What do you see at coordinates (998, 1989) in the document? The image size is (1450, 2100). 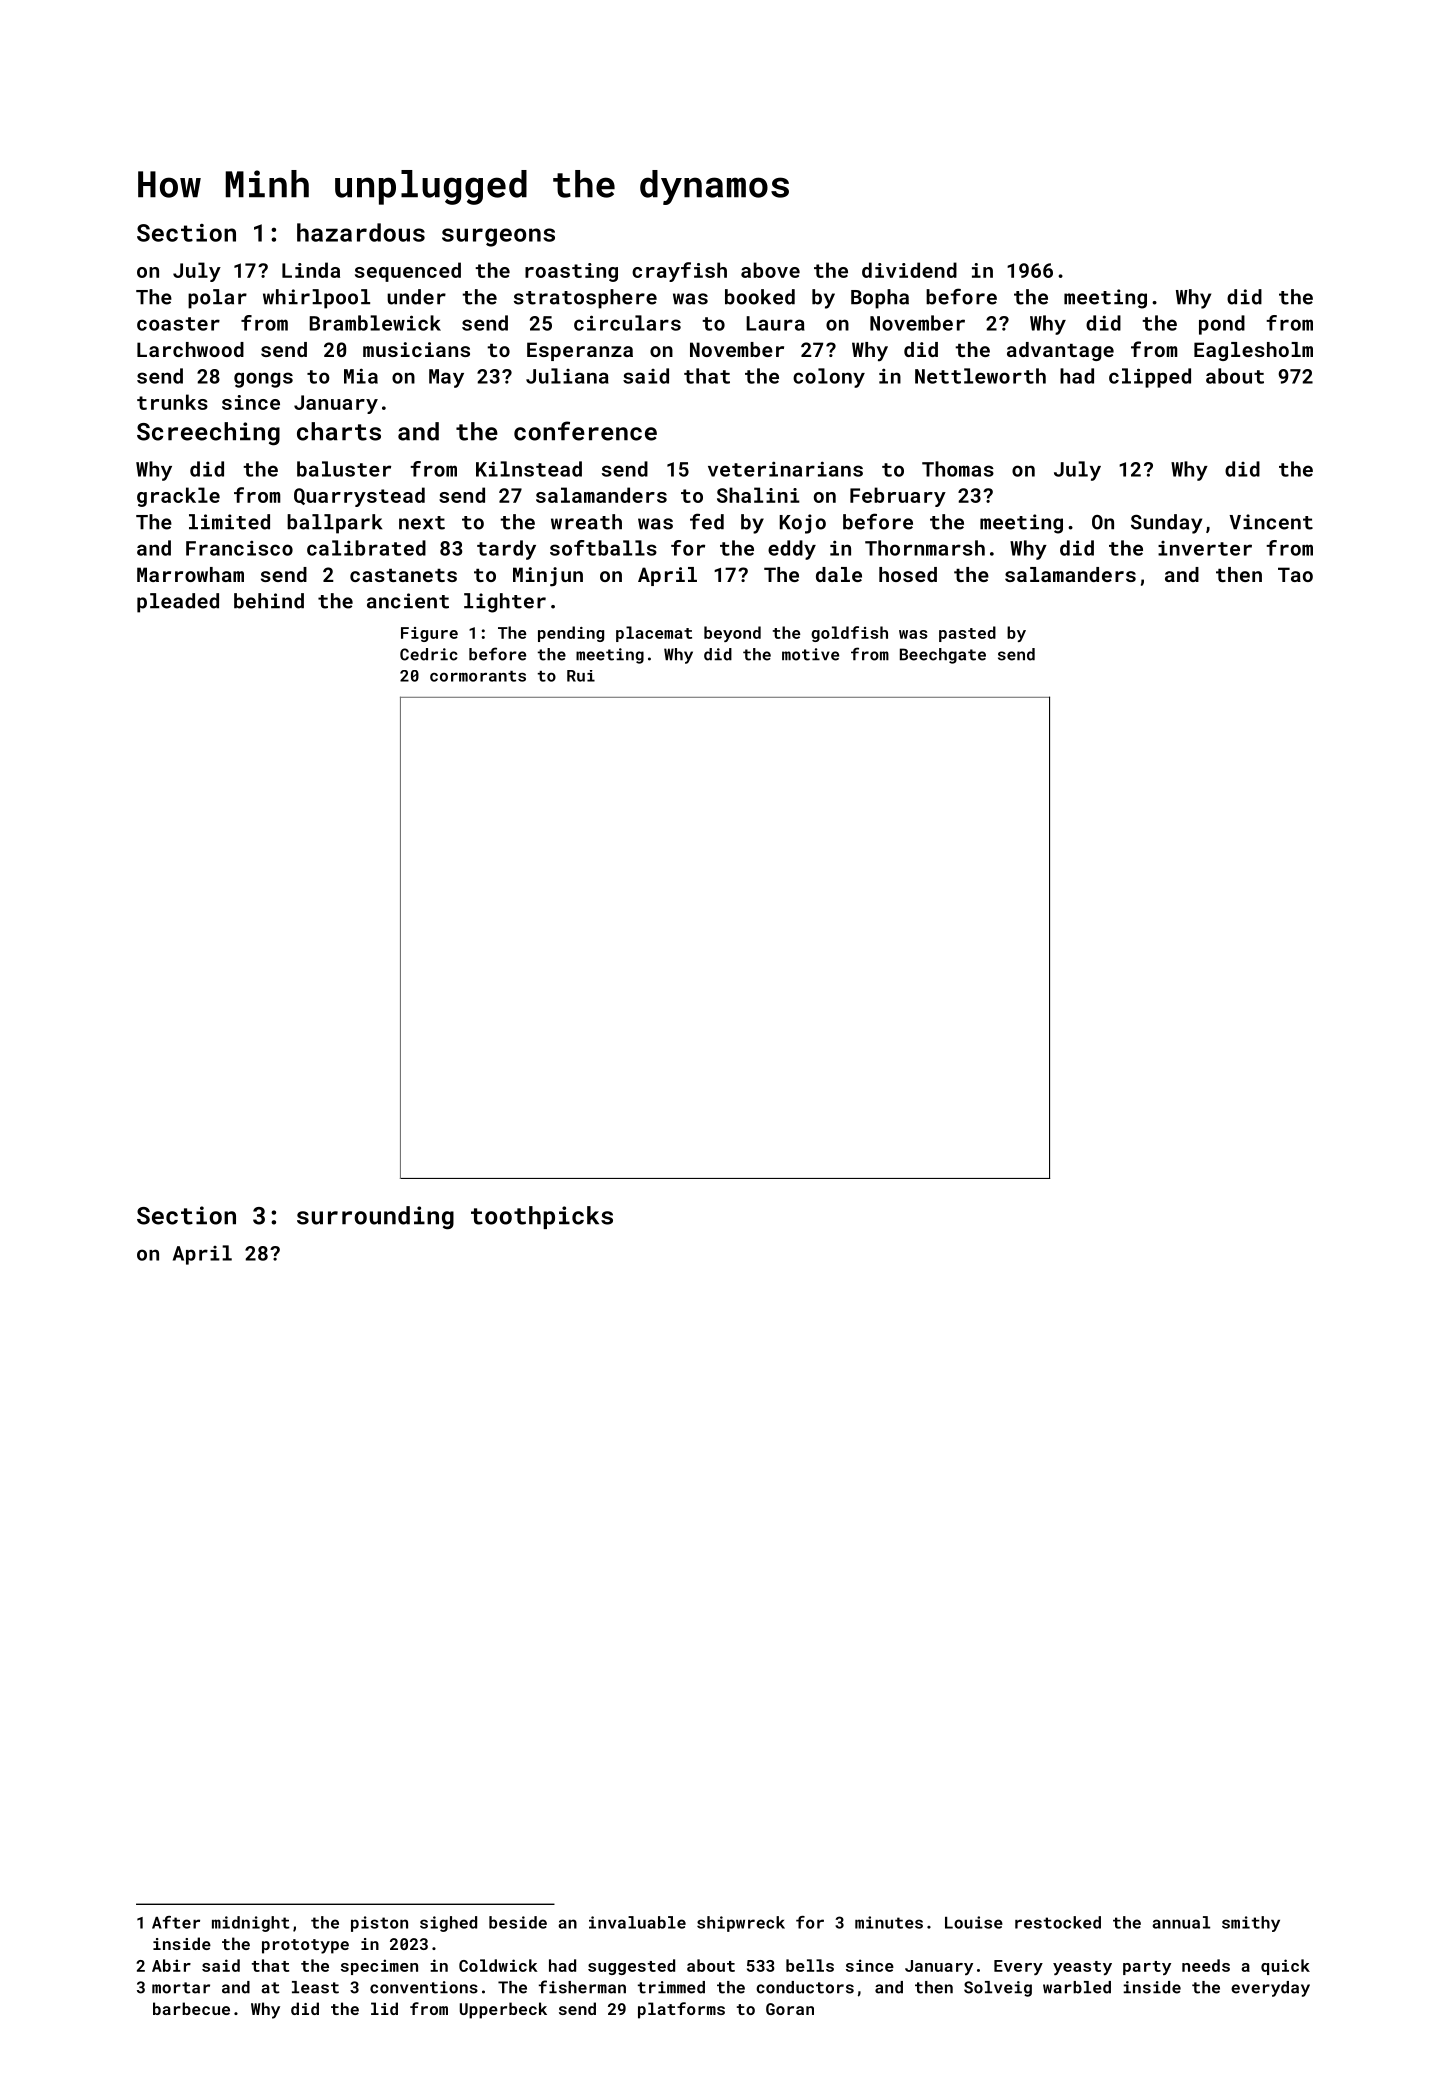 I see `Solveig` at bounding box center [998, 1989].
